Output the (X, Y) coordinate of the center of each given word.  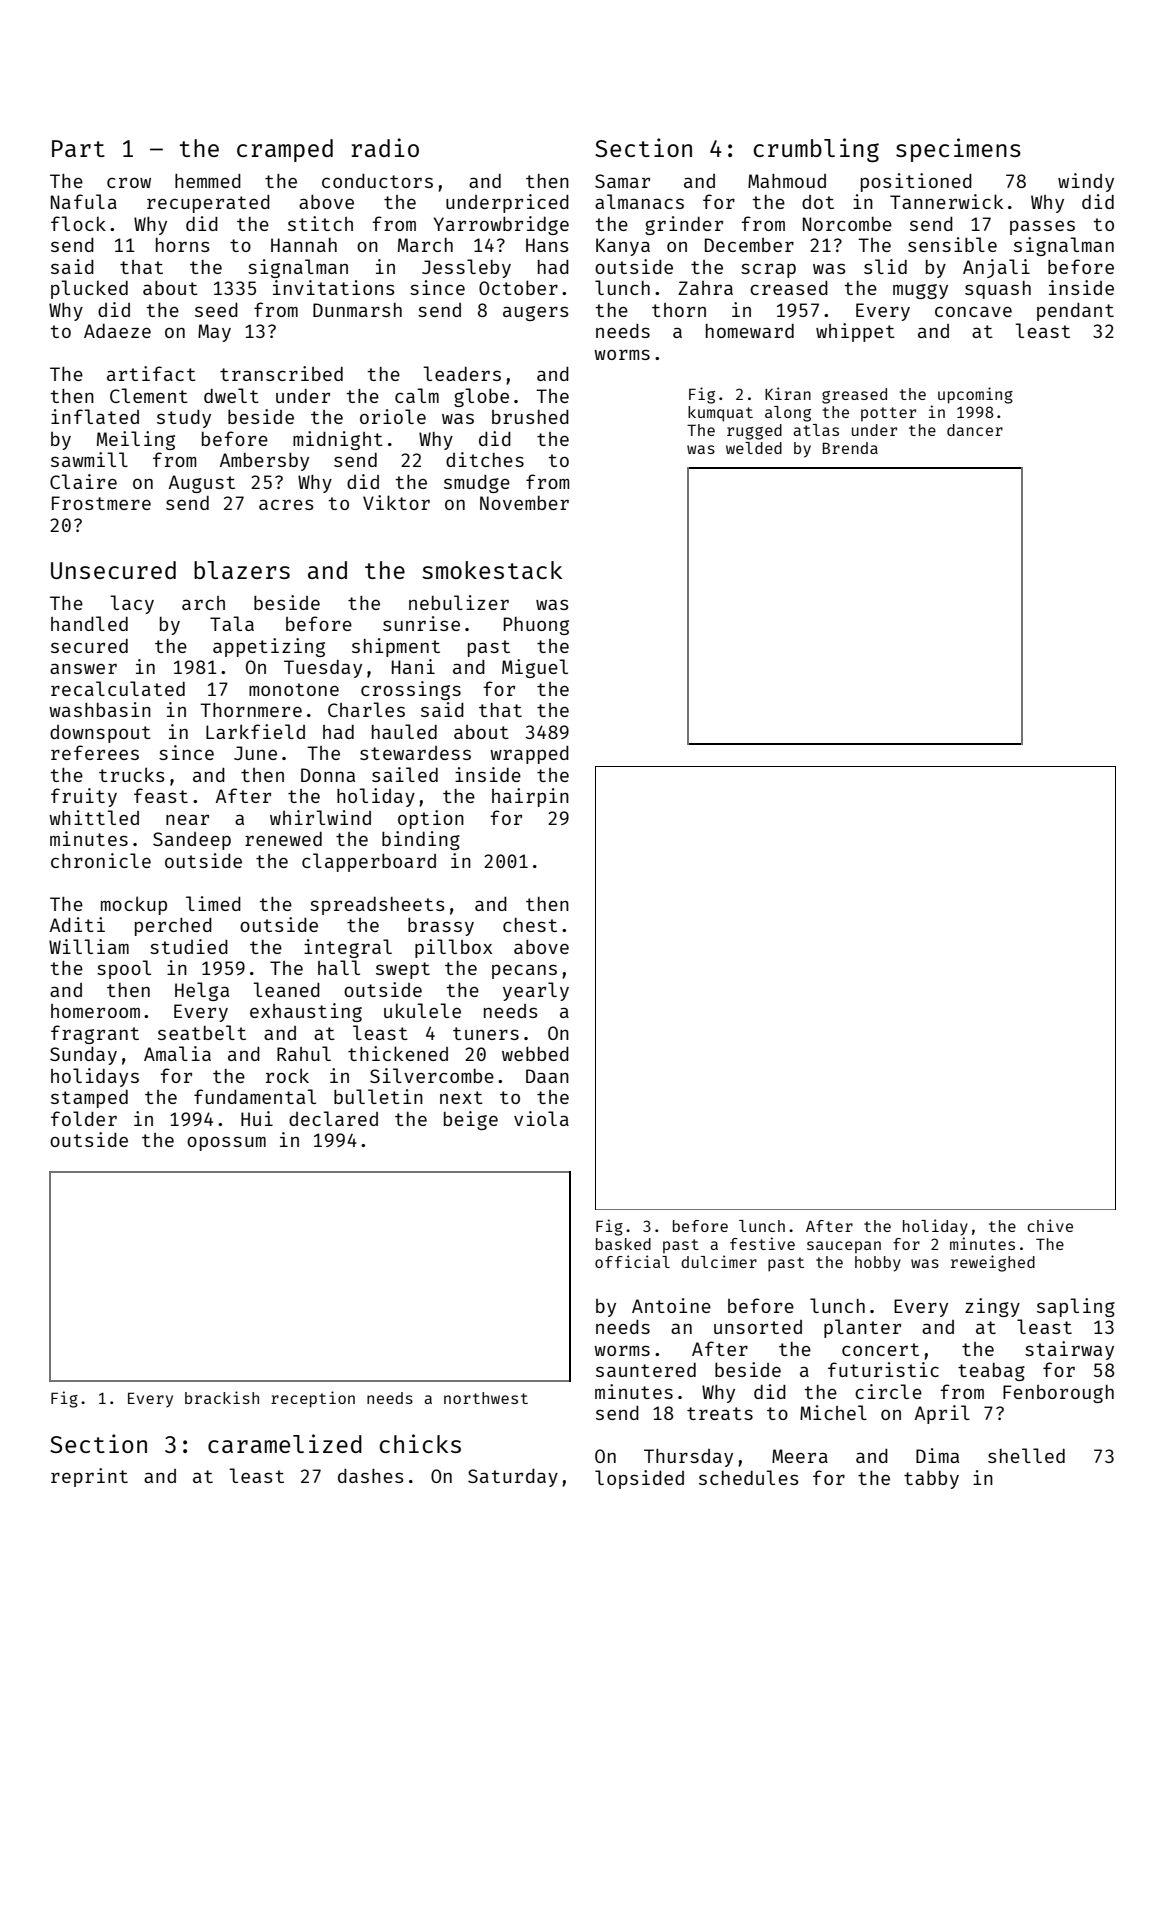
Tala (232, 623)
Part (78, 148)
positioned (916, 182)
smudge (477, 484)
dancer (975, 430)
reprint (89, 1477)
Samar (622, 181)
